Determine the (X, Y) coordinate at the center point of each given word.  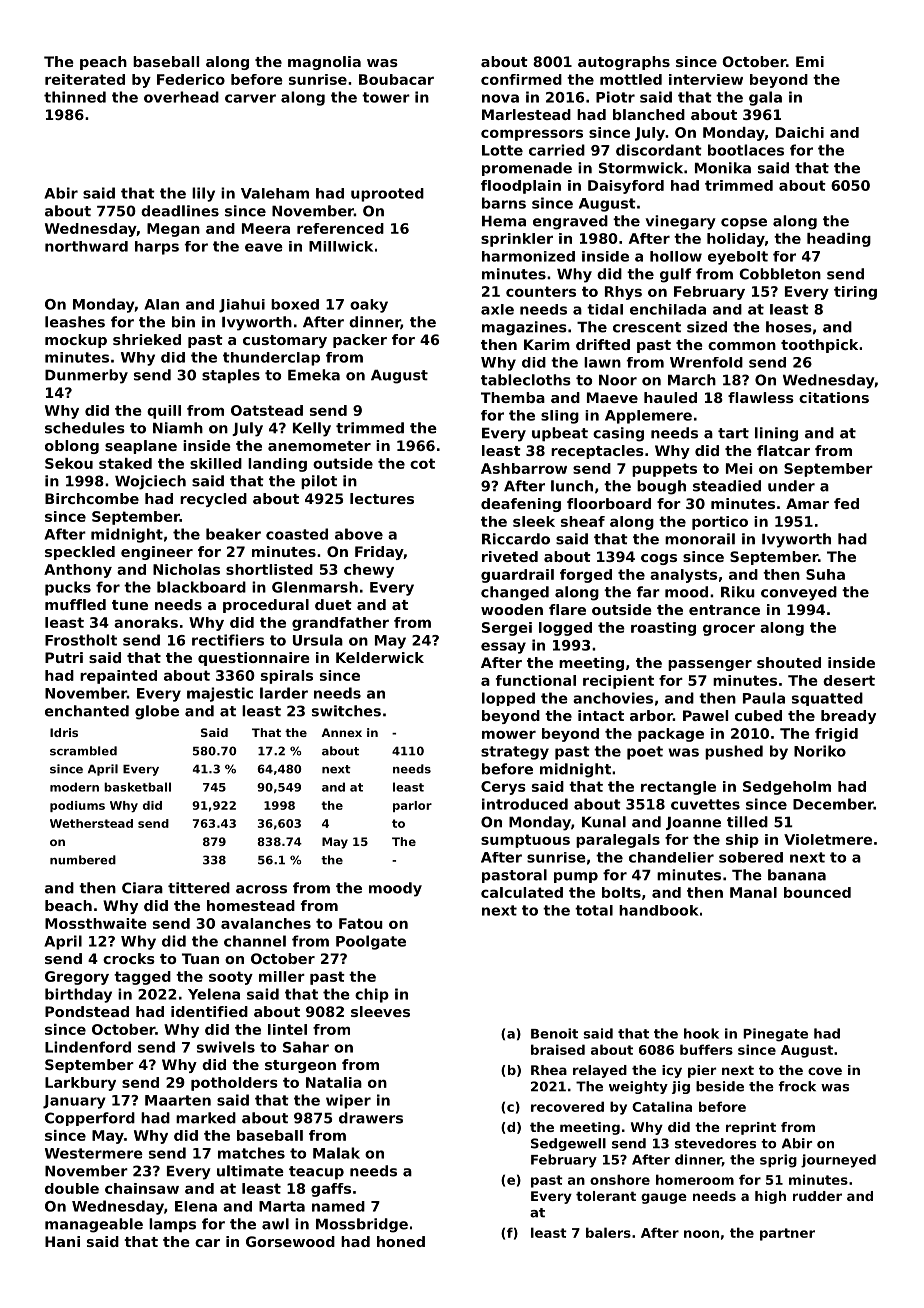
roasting (663, 629)
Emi (810, 61)
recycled (213, 500)
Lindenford (88, 1047)
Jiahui (242, 306)
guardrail (517, 576)
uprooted (387, 195)
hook (701, 1033)
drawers (371, 1118)
